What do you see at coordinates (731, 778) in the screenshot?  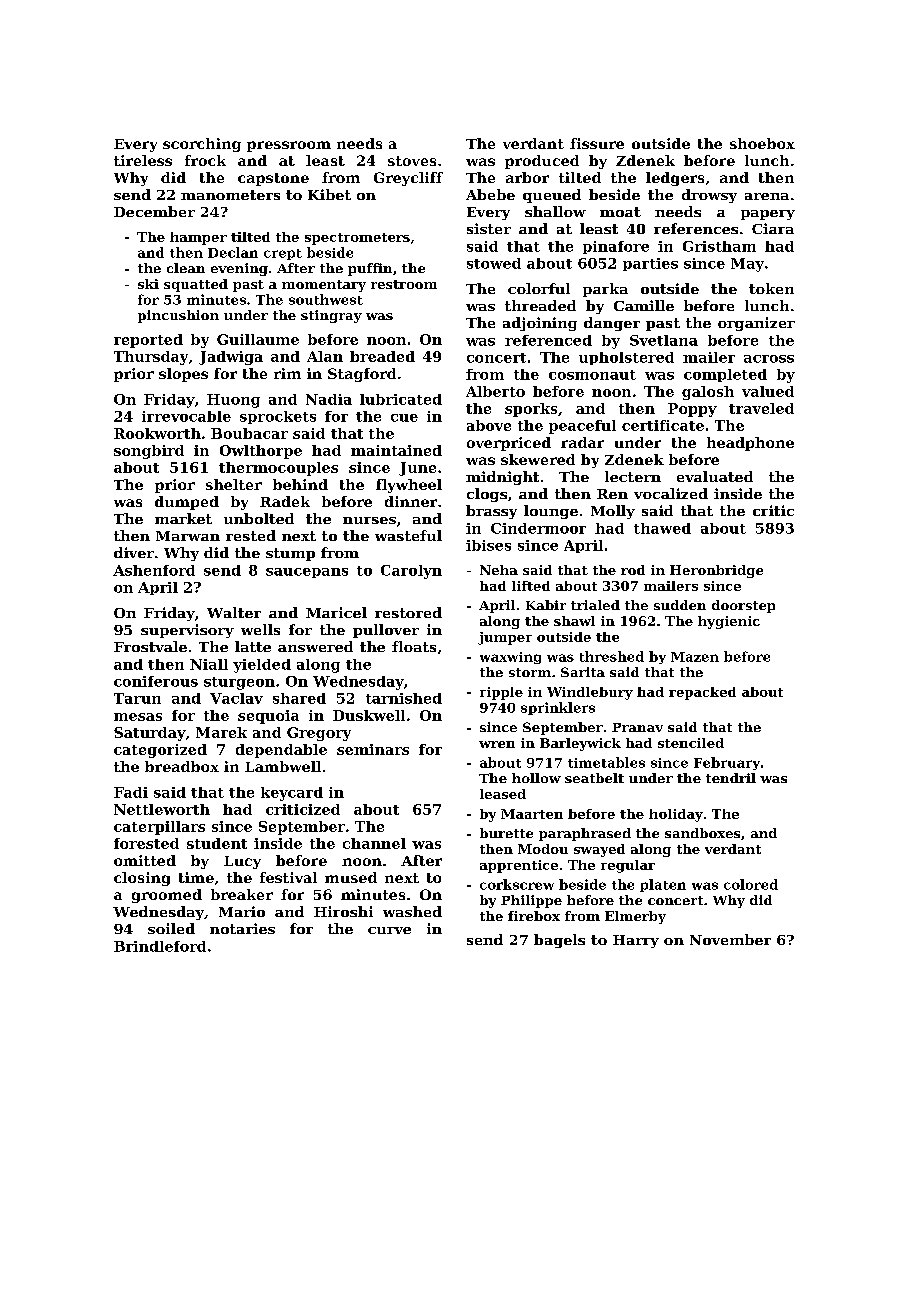 I see `tendril` at bounding box center [731, 778].
